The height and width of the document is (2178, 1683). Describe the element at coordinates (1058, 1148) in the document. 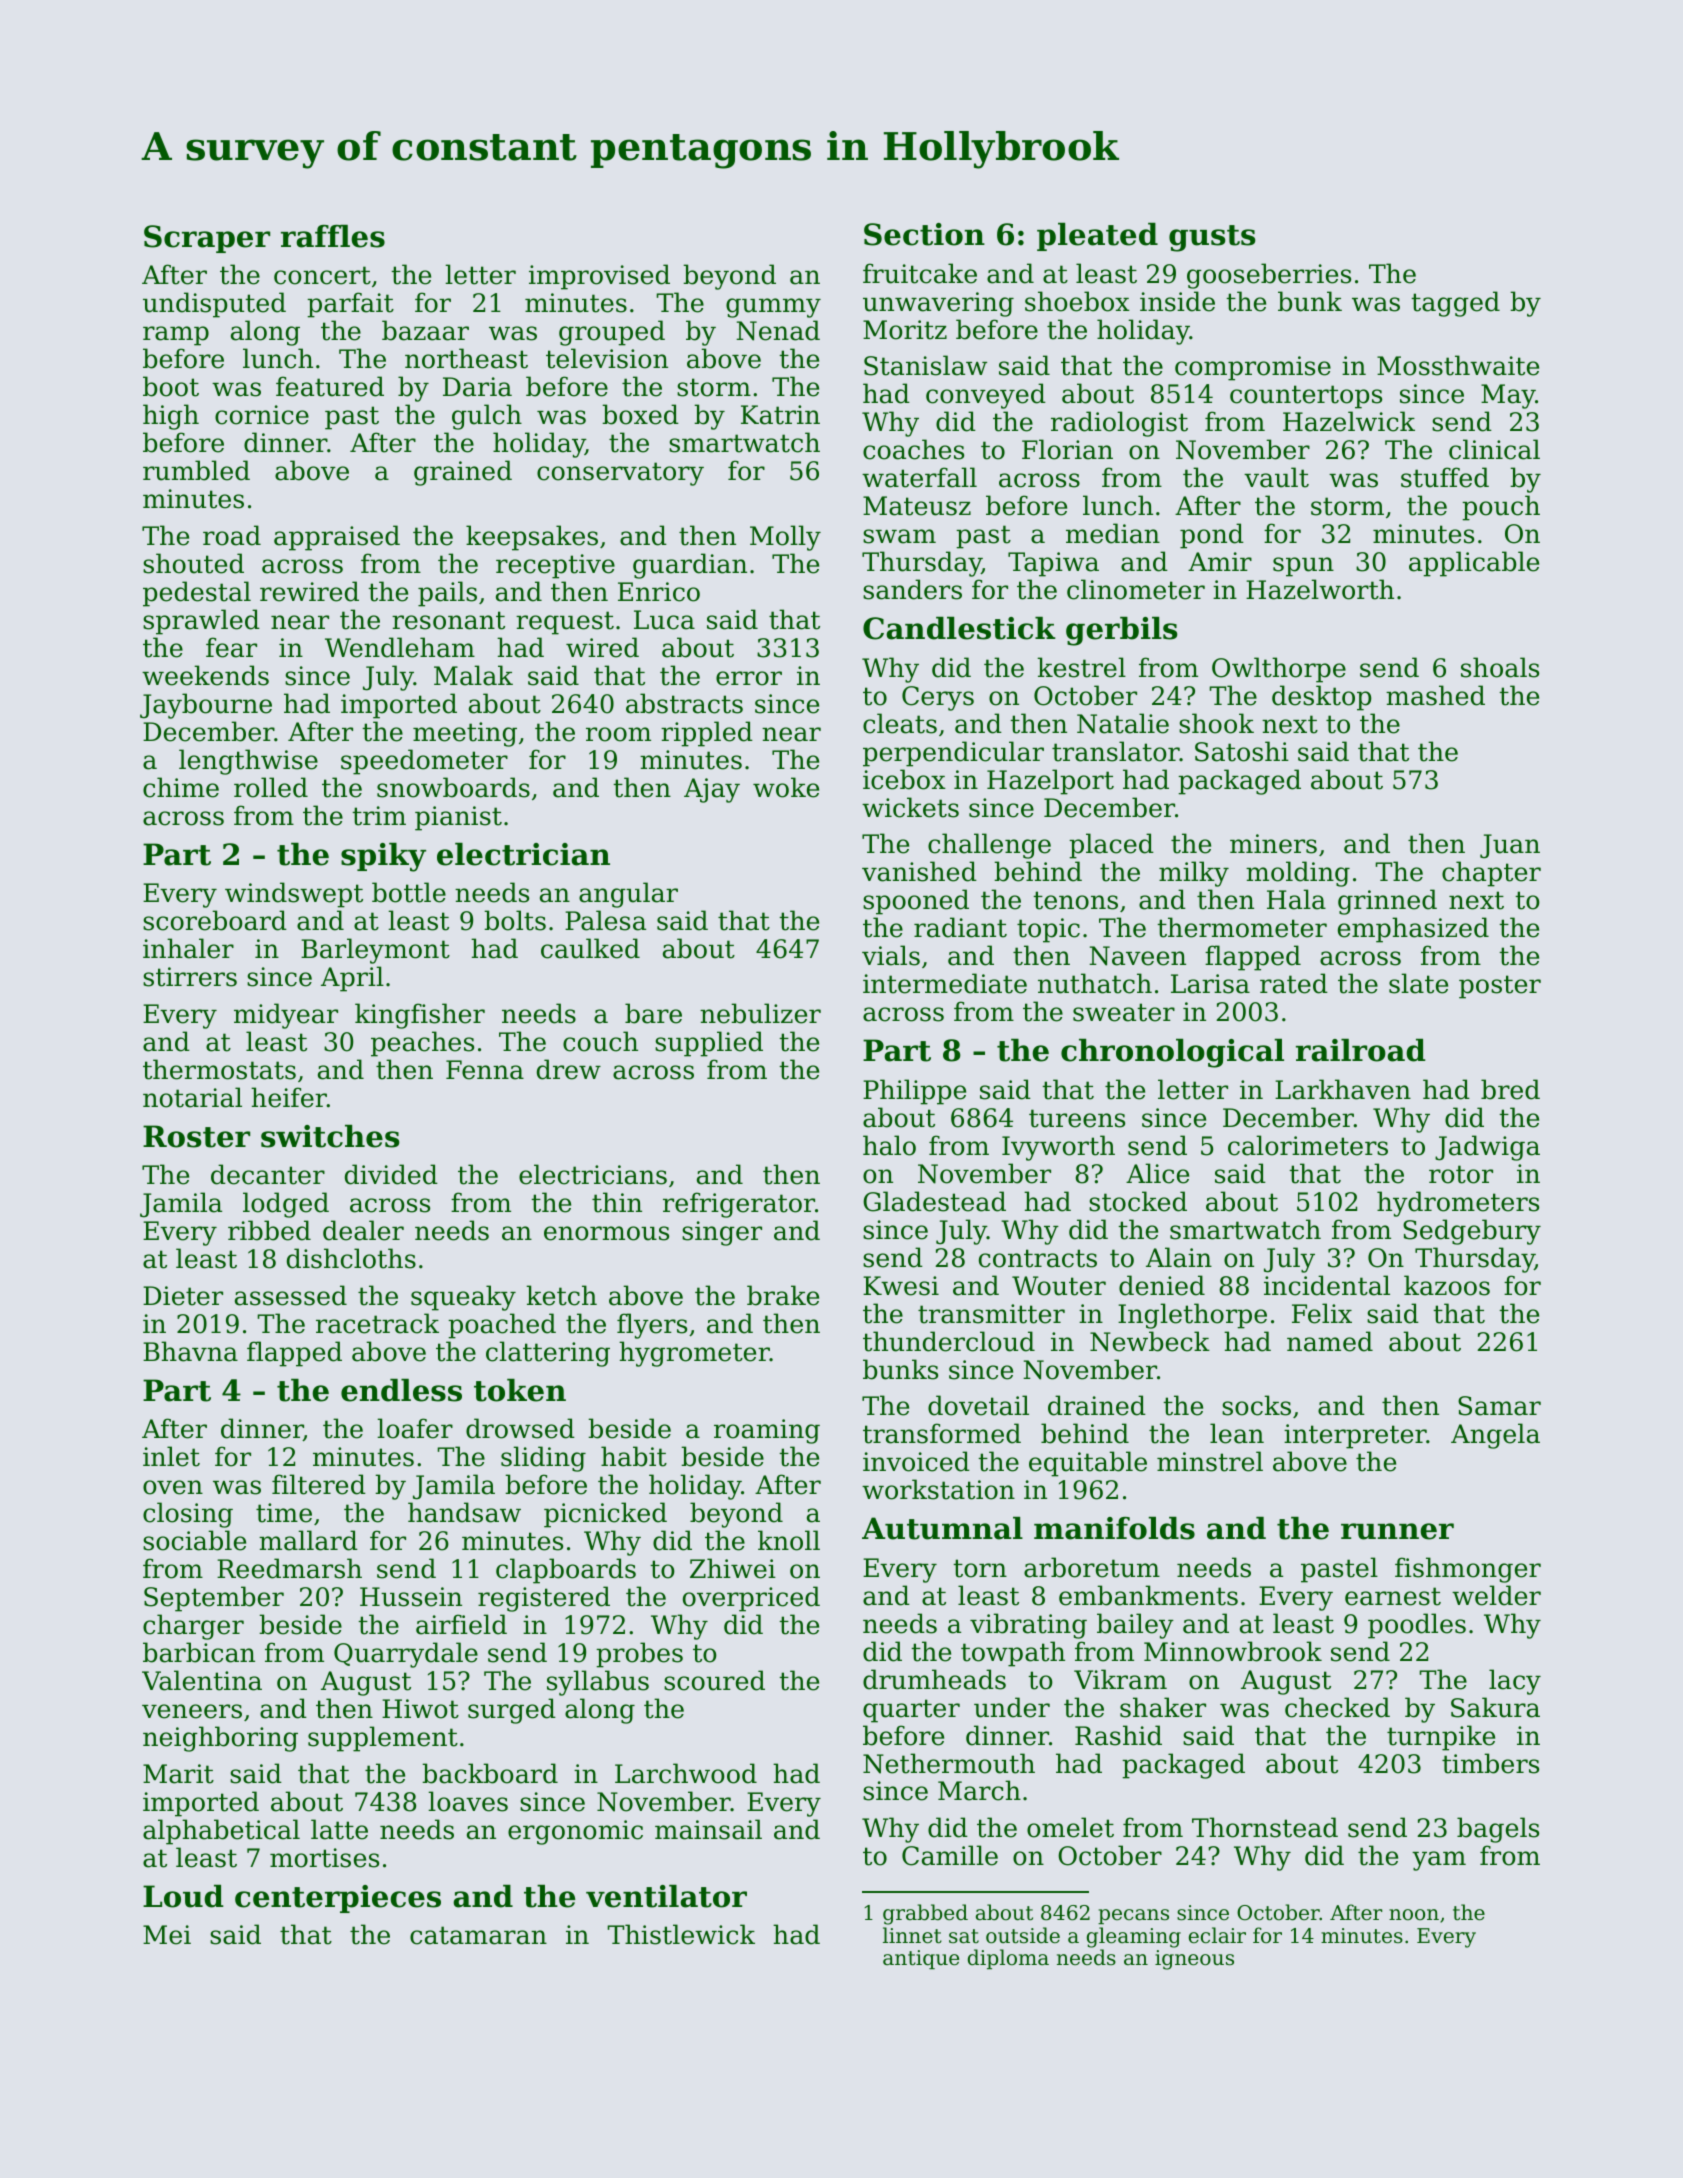

I see `Ivyworth` at that location.
